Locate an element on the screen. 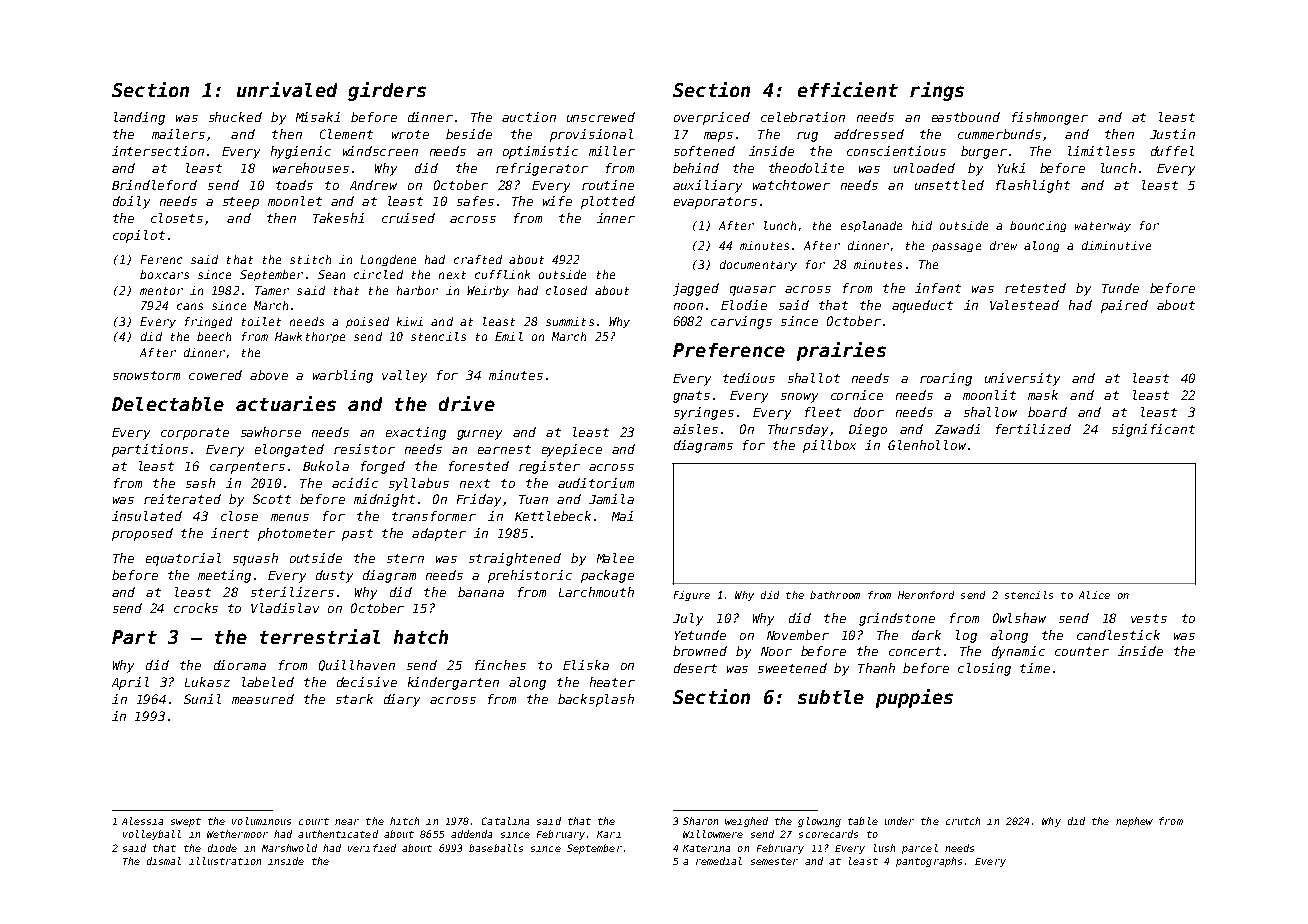  actuaries is located at coordinates (286, 403).
